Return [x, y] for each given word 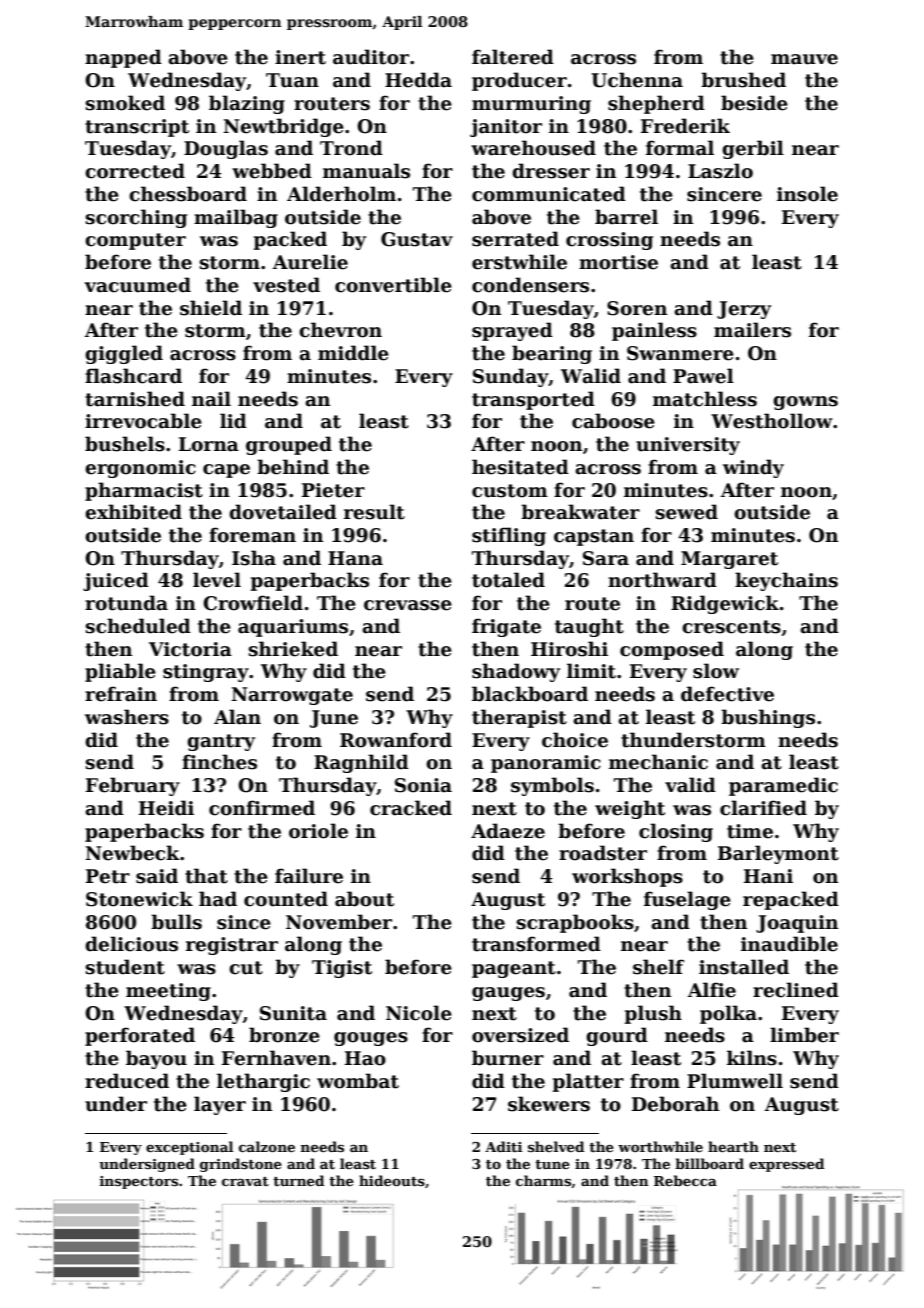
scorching [136, 218]
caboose [613, 421]
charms [543, 1180]
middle [353, 353]
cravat [245, 1181]
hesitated [520, 467]
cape [226, 471]
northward [662, 580]
